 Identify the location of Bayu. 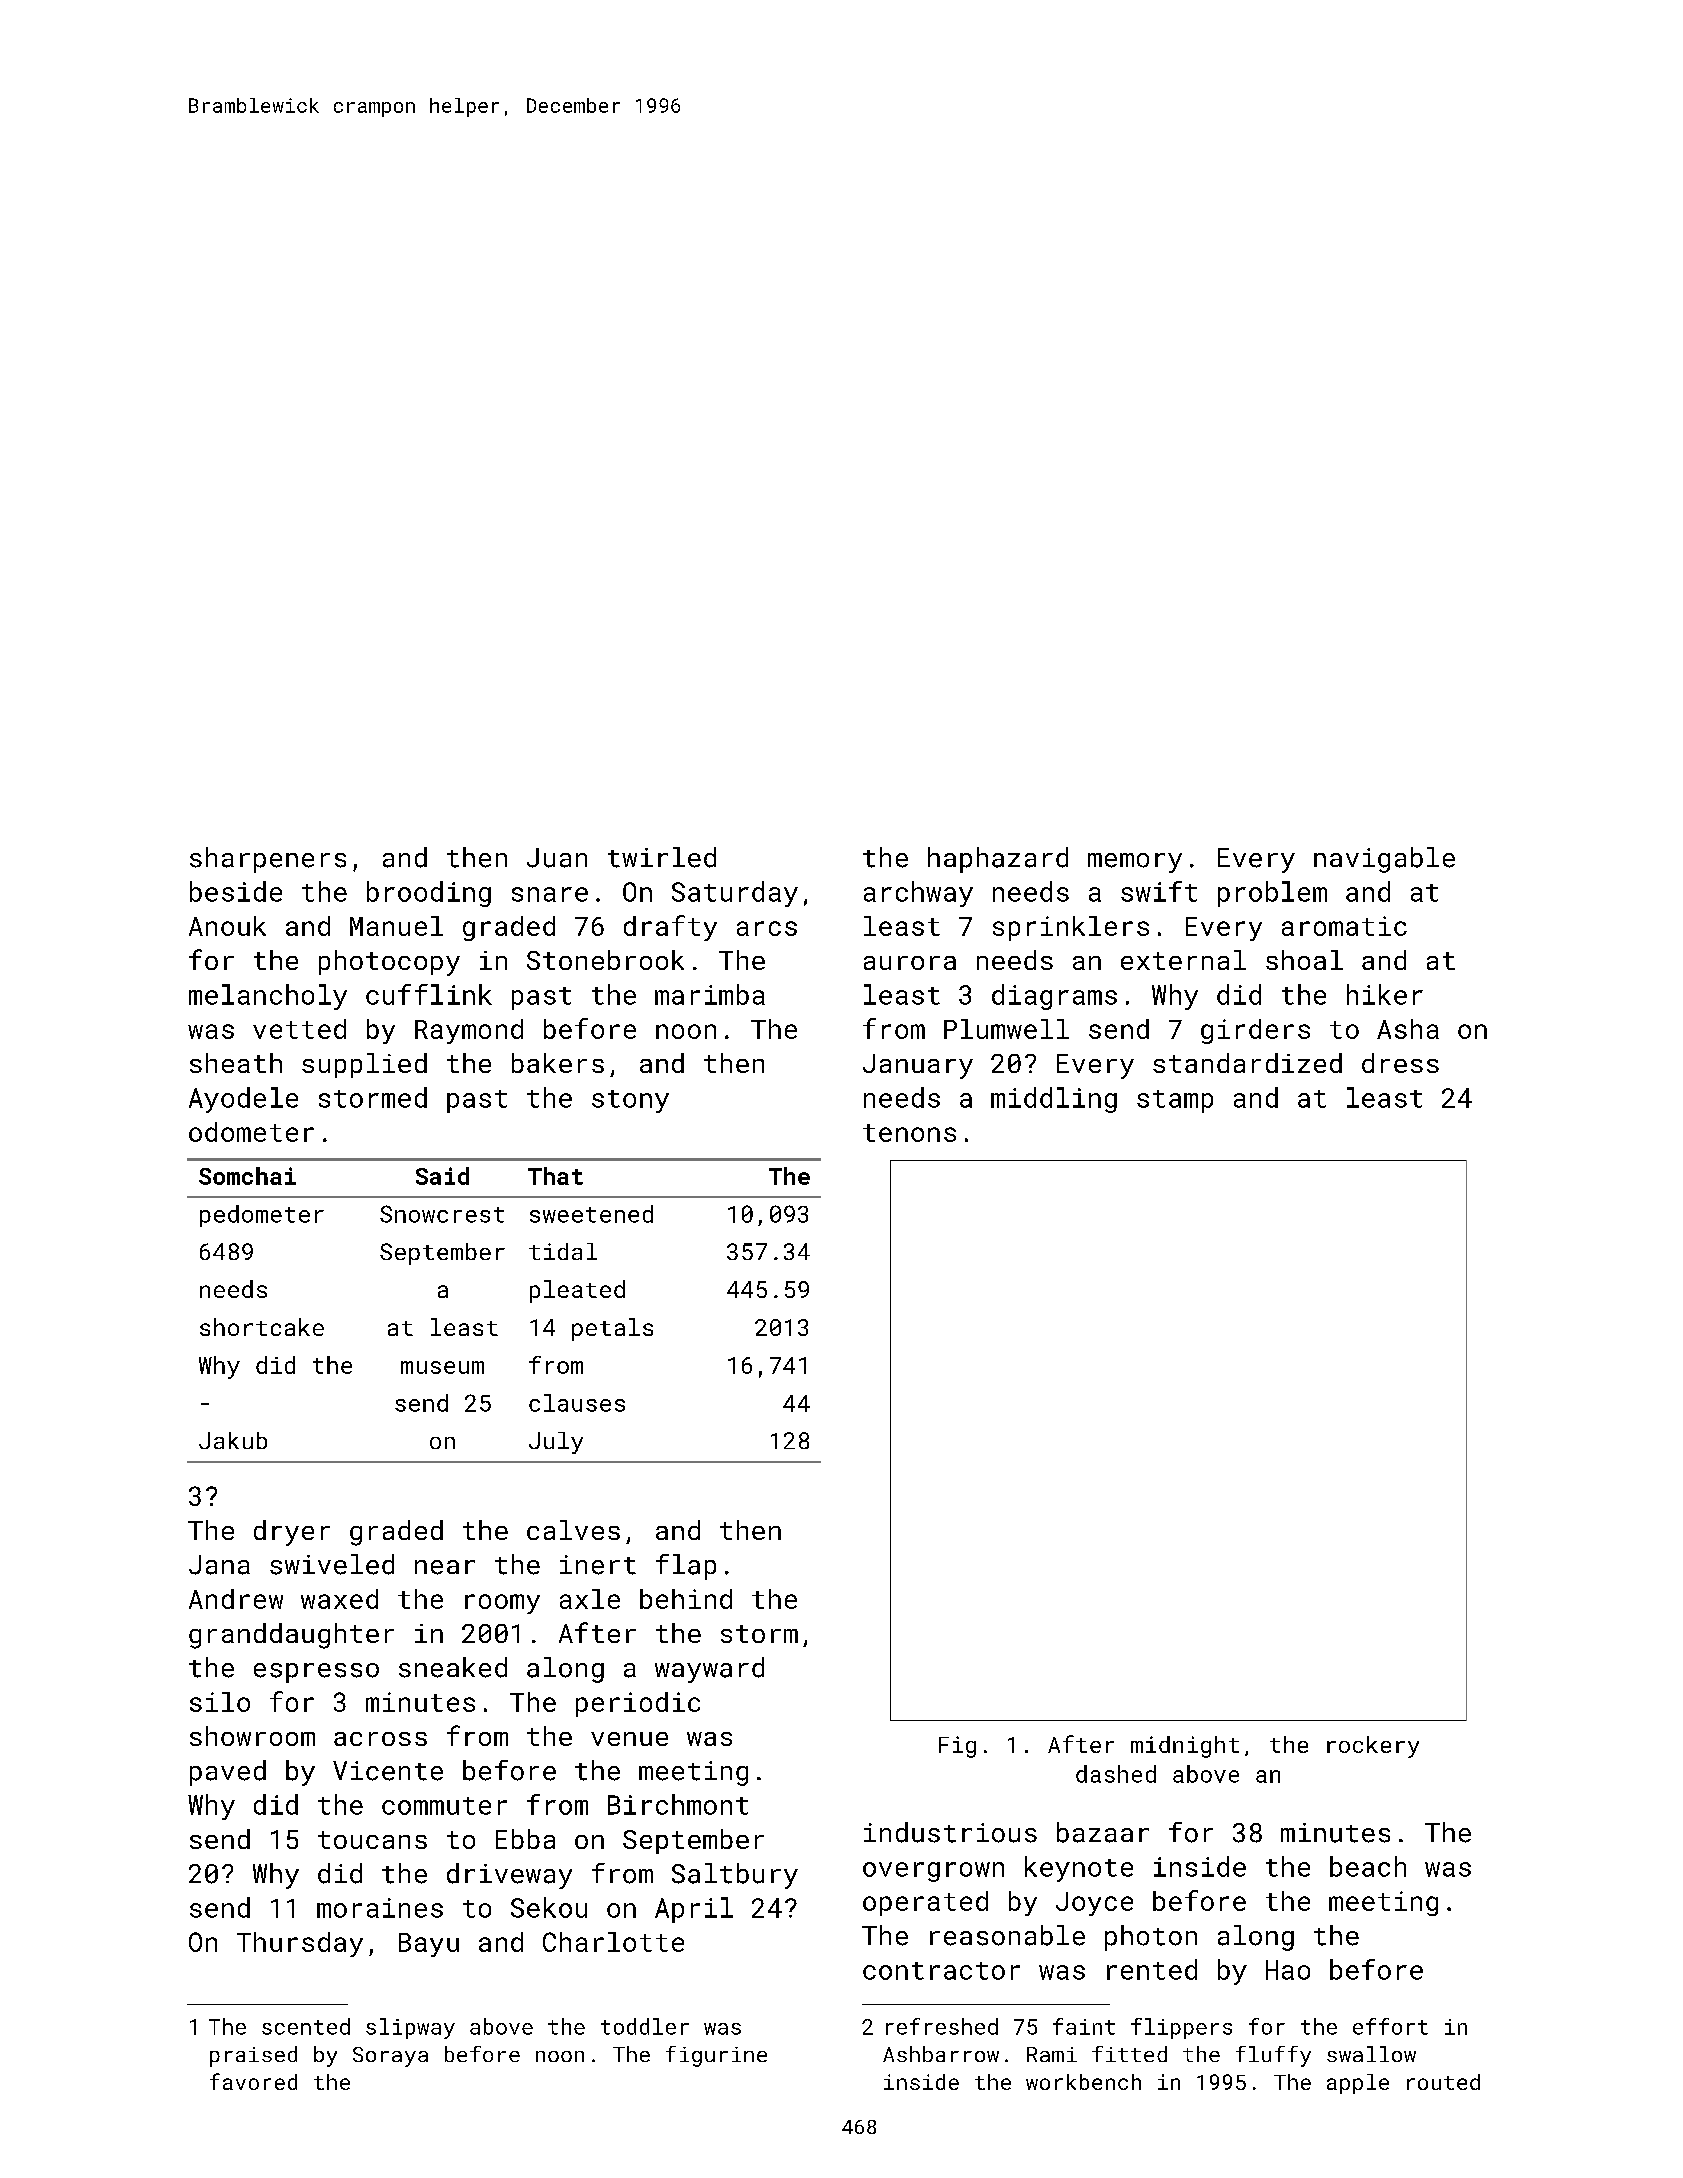
(429, 1945).
